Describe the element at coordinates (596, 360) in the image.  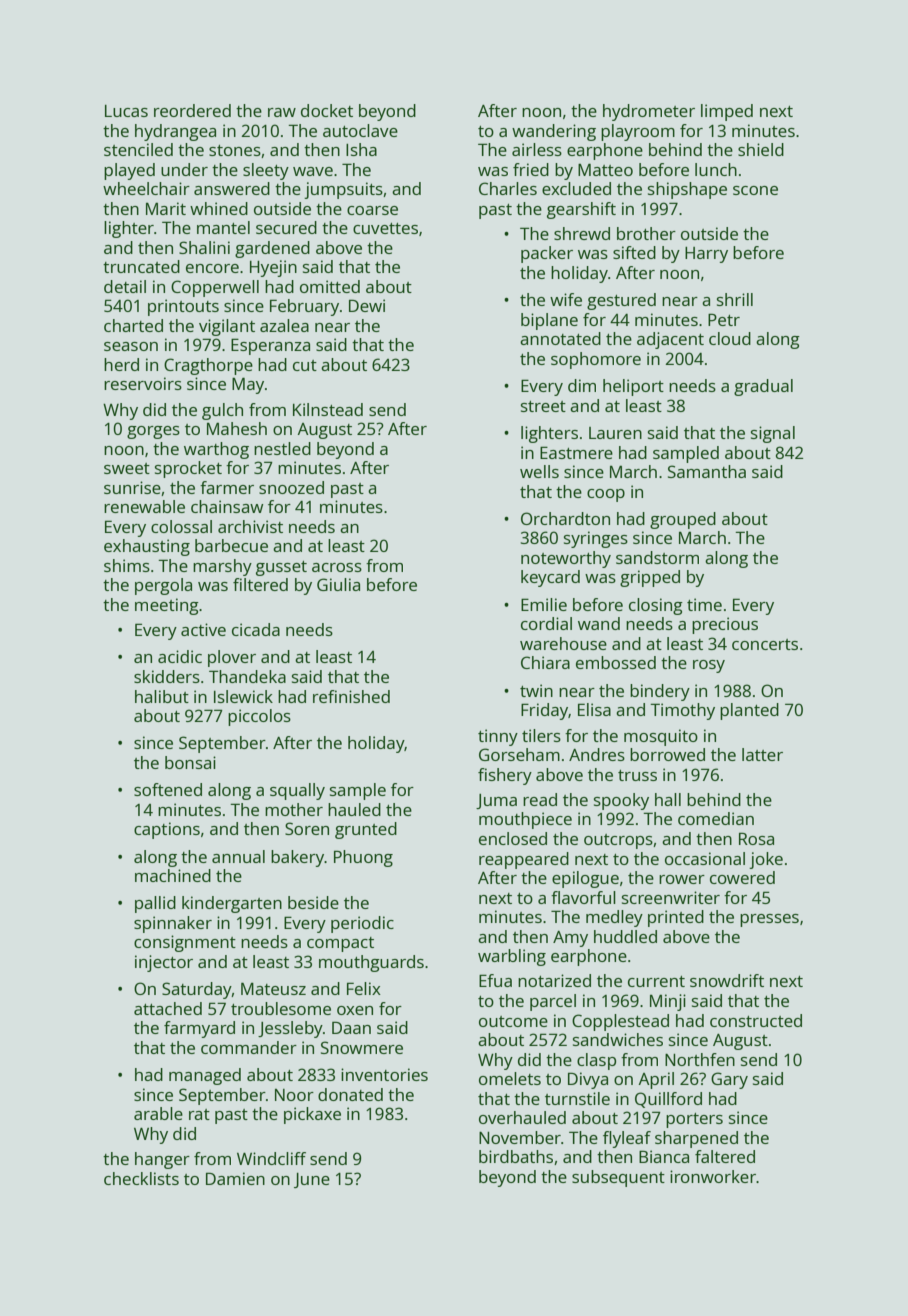
I see `sophomore` at that location.
